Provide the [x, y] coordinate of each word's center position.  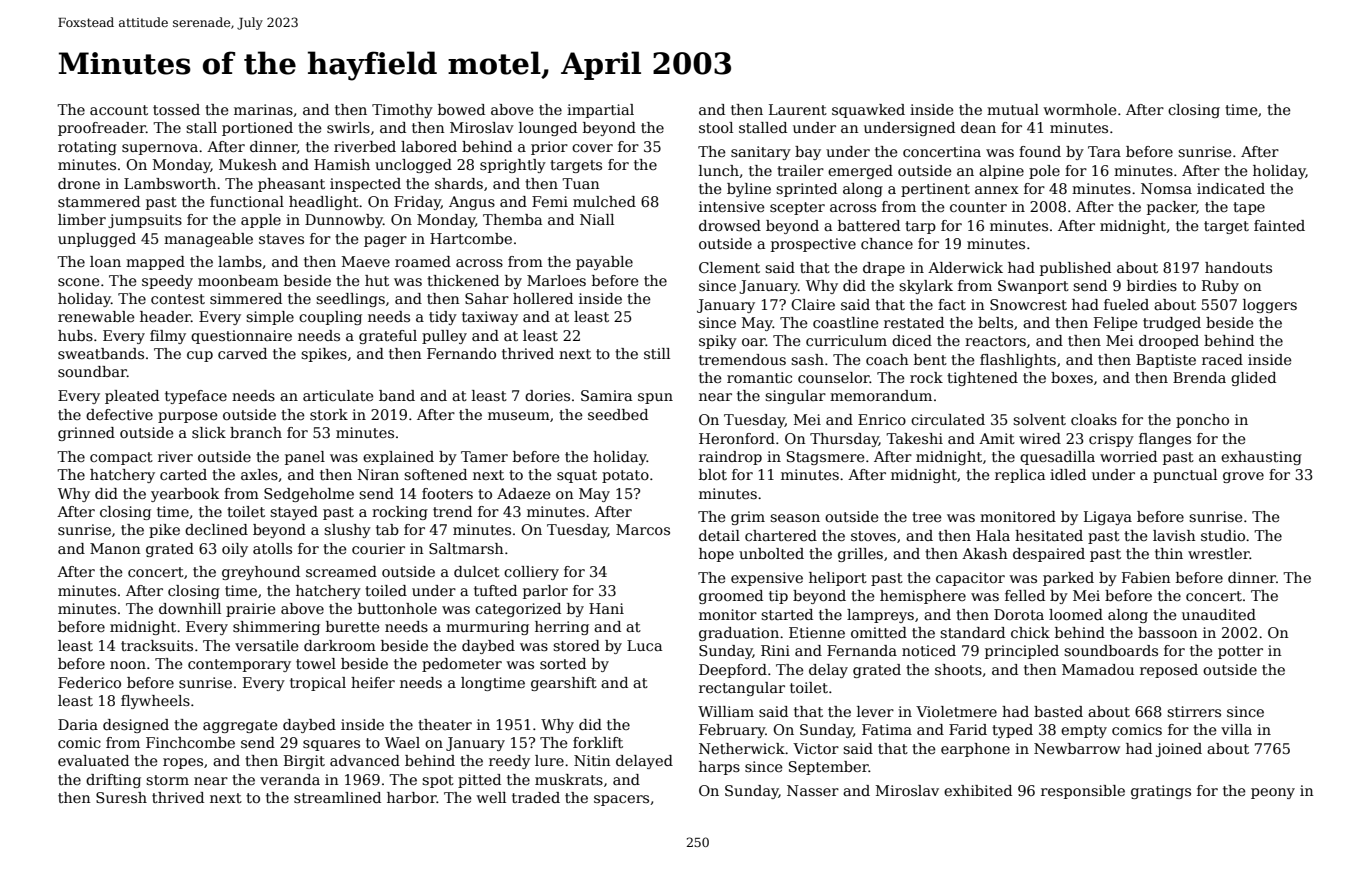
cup [200, 356]
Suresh [121, 797]
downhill [190, 608]
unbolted [771, 553]
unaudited [1219, 614]
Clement [729, 267]
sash [807, 359]
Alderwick [965, 267]
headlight [324, 203]
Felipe [1115, 324]
